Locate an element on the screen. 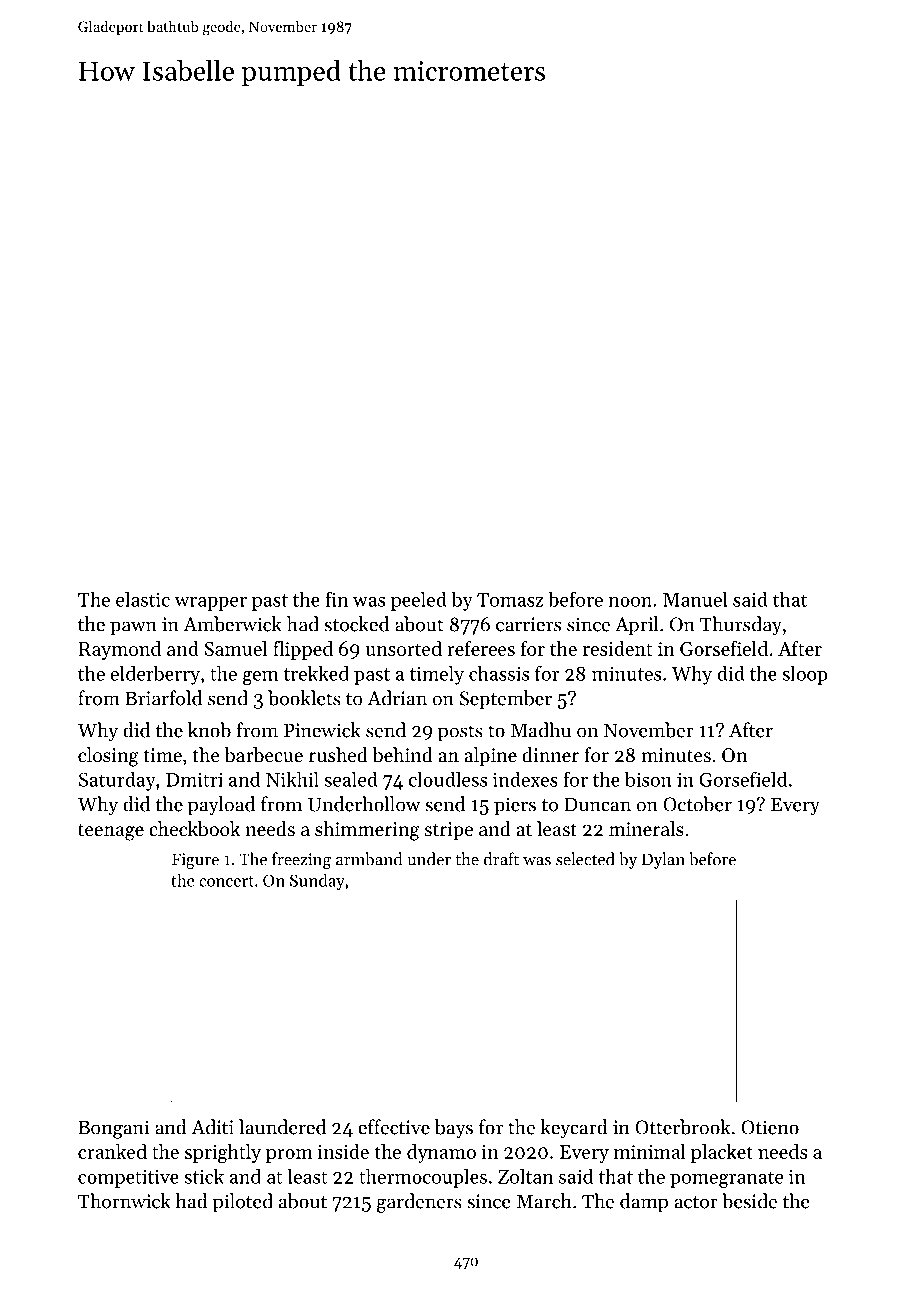  sloop is located at coordinates (805, 675).
